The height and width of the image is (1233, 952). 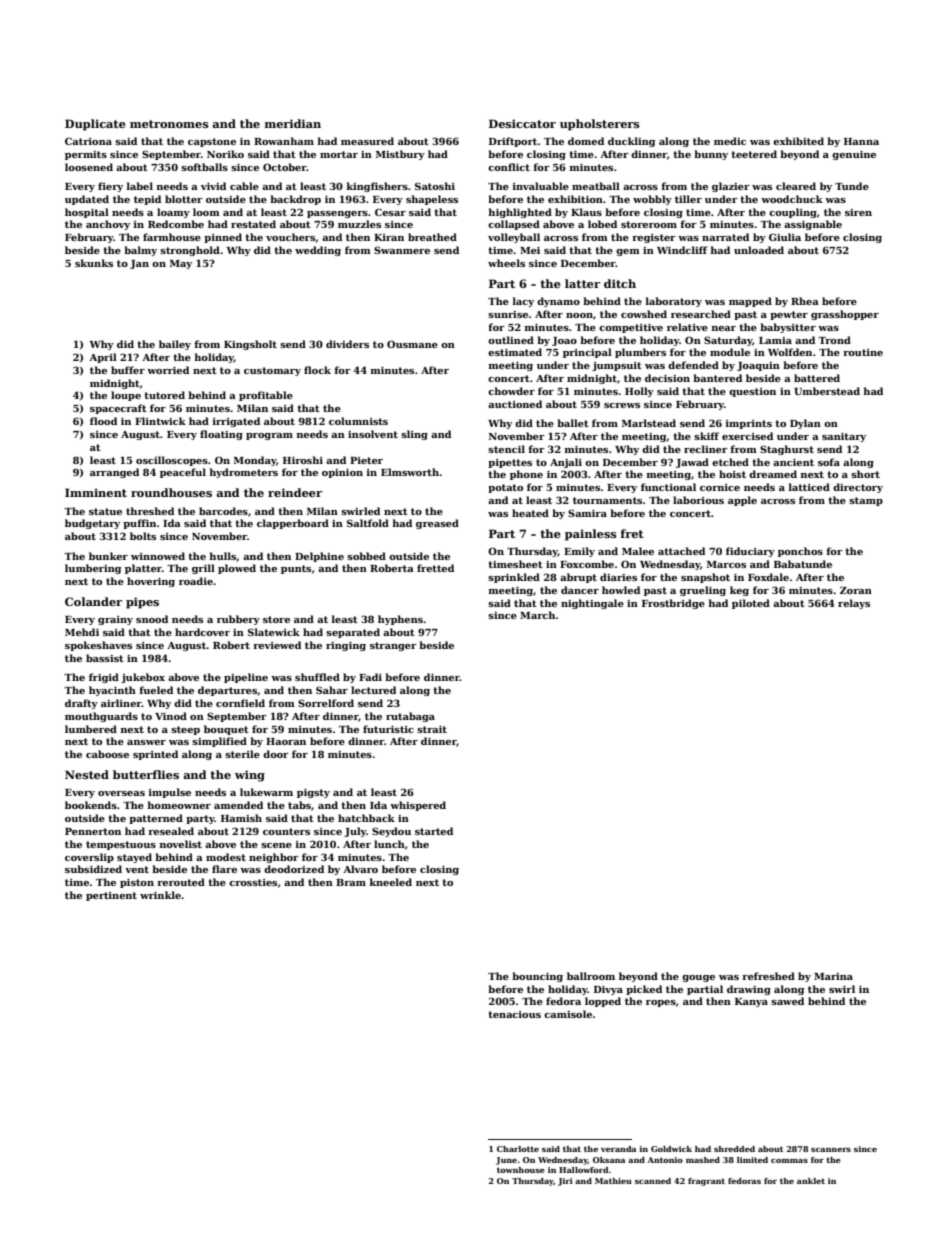 What do you see at coordinates (418, 806) in the image?
I see `whispered` at bounding box center [418, 806].
